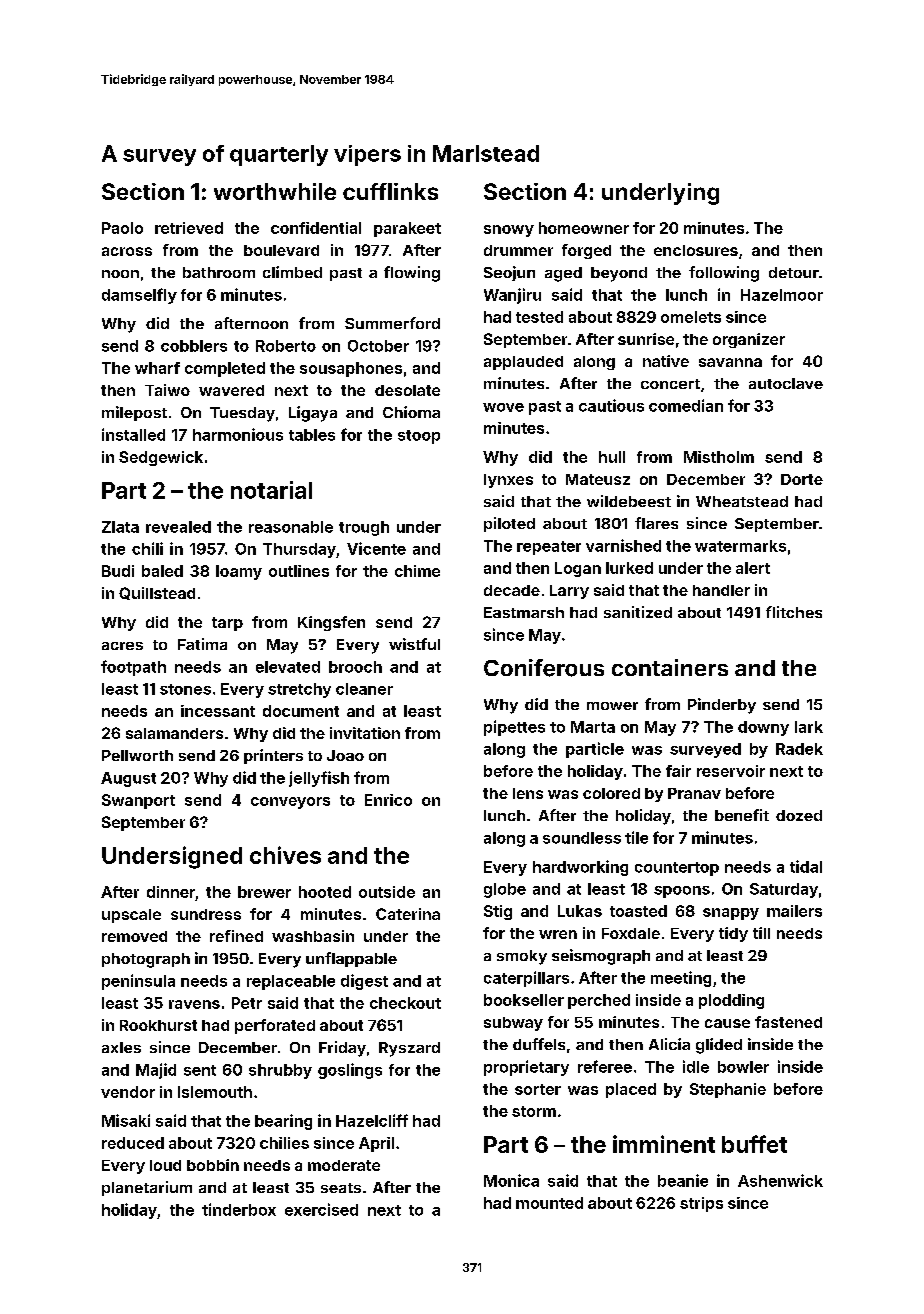 This screenshot has height=1314, width=924. I want to click on printers, so click(273, 756).
